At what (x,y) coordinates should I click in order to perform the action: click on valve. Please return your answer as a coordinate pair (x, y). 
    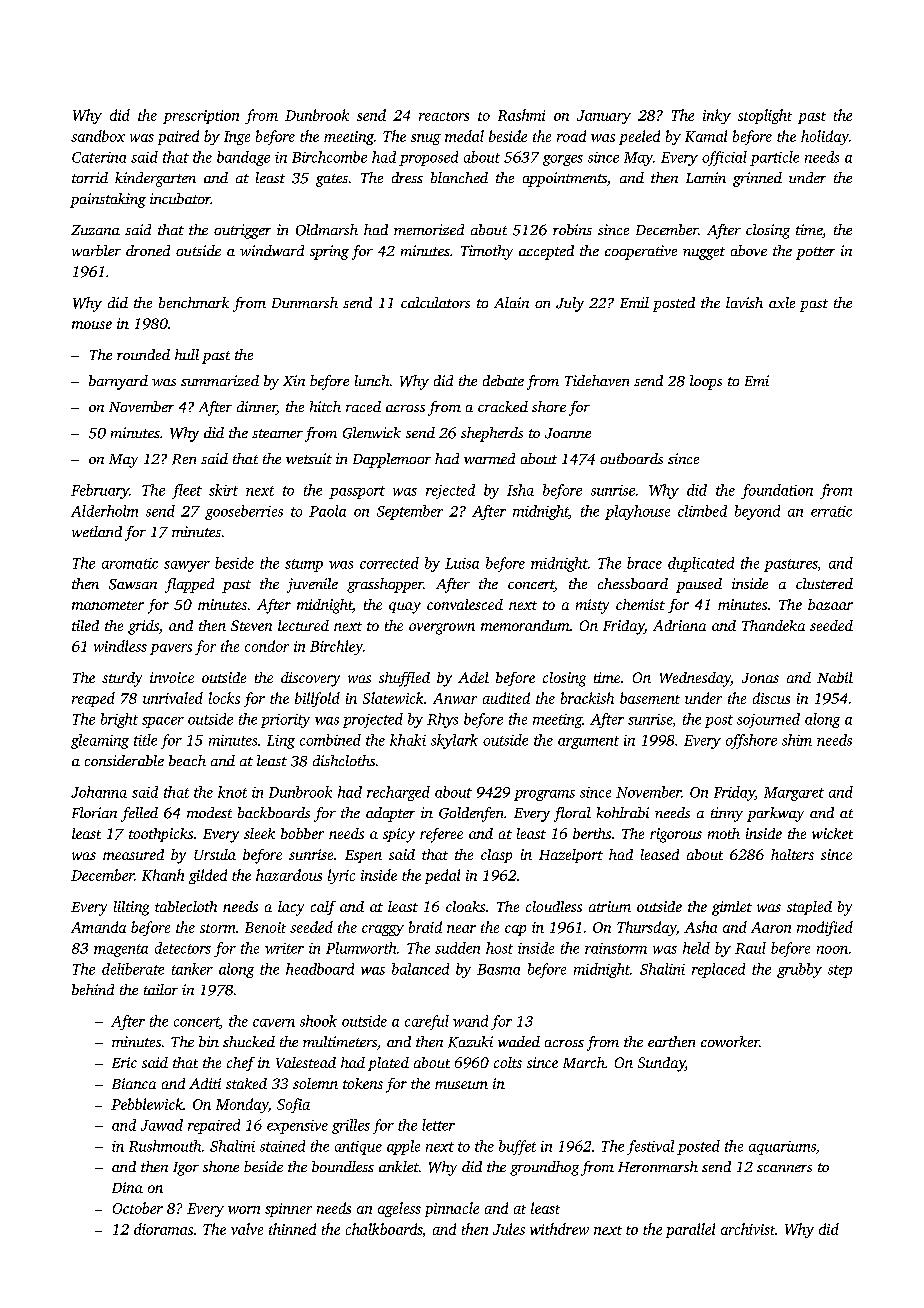
    Looking at the image, I should click on (247, 1229).
